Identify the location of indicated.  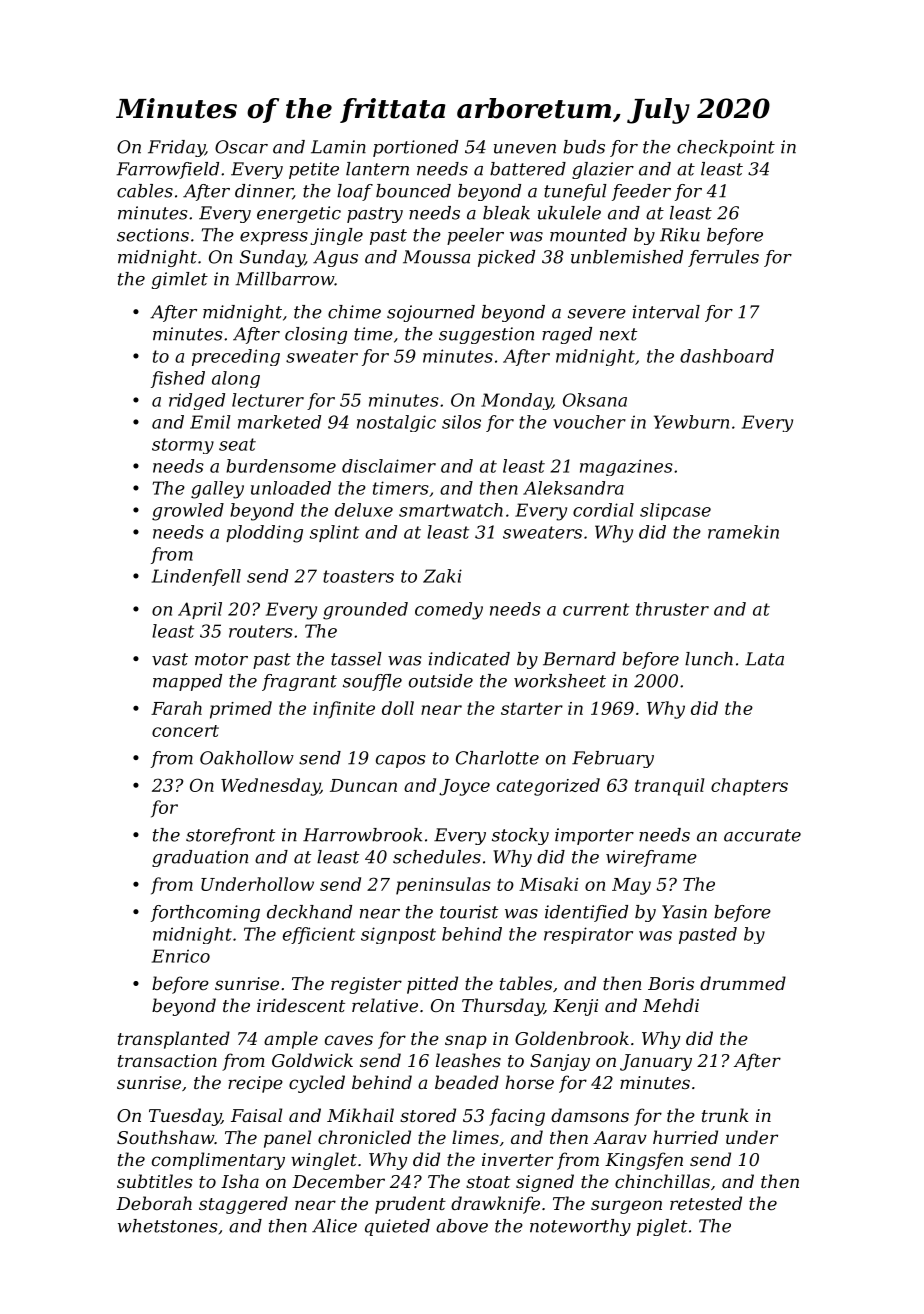
(469, 659).
